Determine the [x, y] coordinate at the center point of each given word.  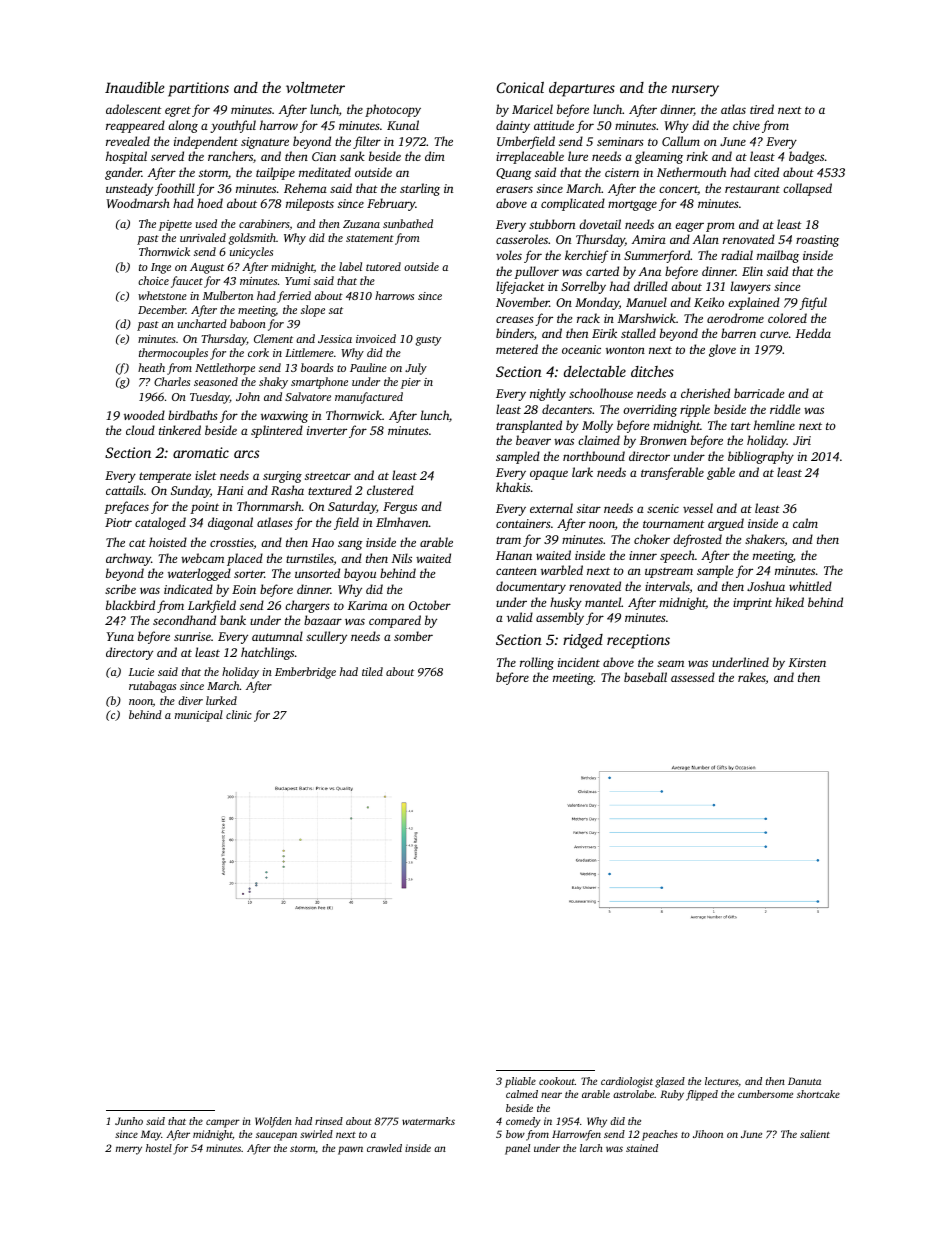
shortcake [818, 1094]
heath [151, 367]
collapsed [807, 189]
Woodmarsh [138, 203]
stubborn [552, 224]
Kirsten [807, 662]
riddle [785, 409]
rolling [537, 663]
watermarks [428, 1121]
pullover [537, 272]
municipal [199, 716]
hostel [159, 1148]
